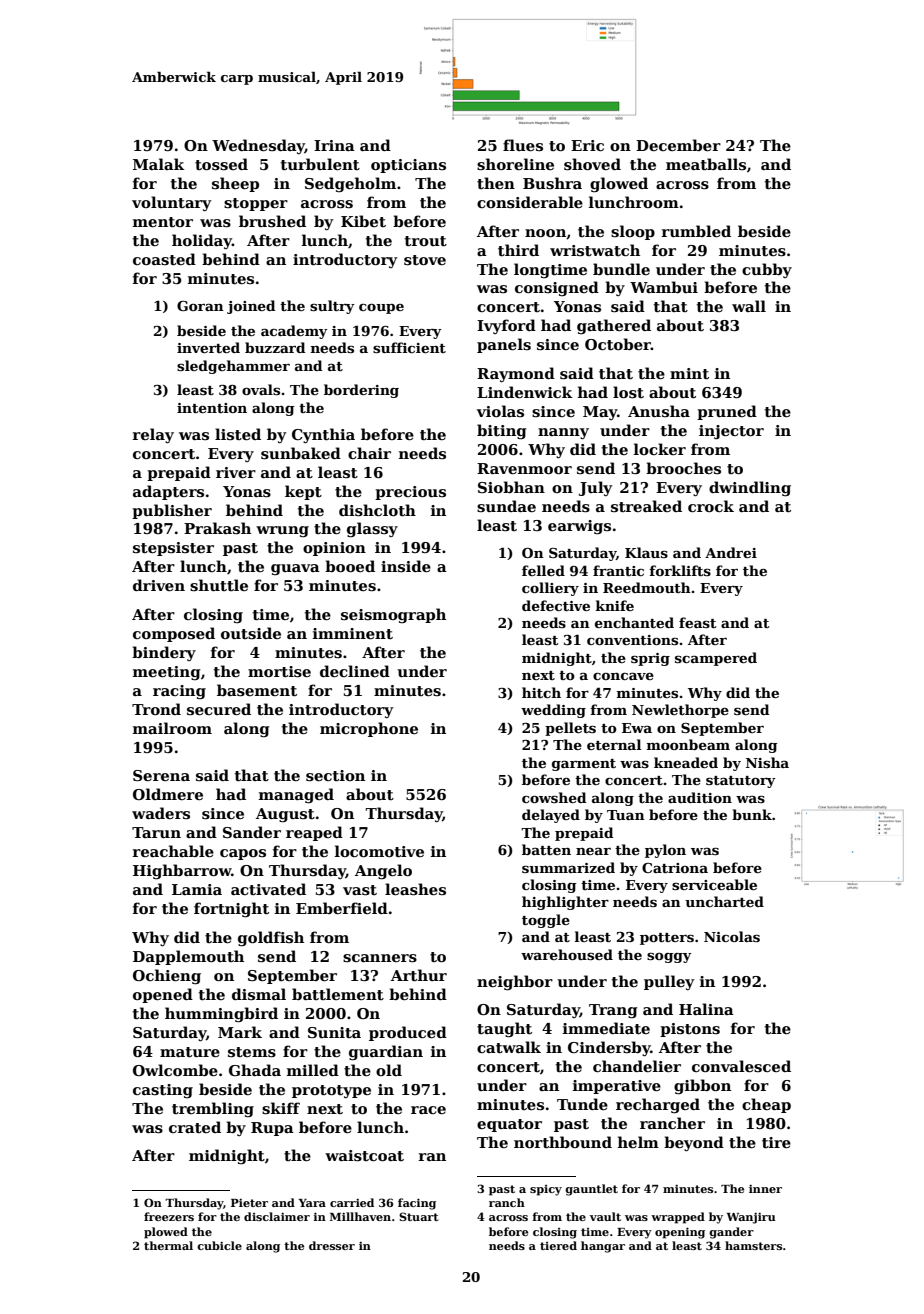  I want to click on cubicle, so click(219, 1245).
